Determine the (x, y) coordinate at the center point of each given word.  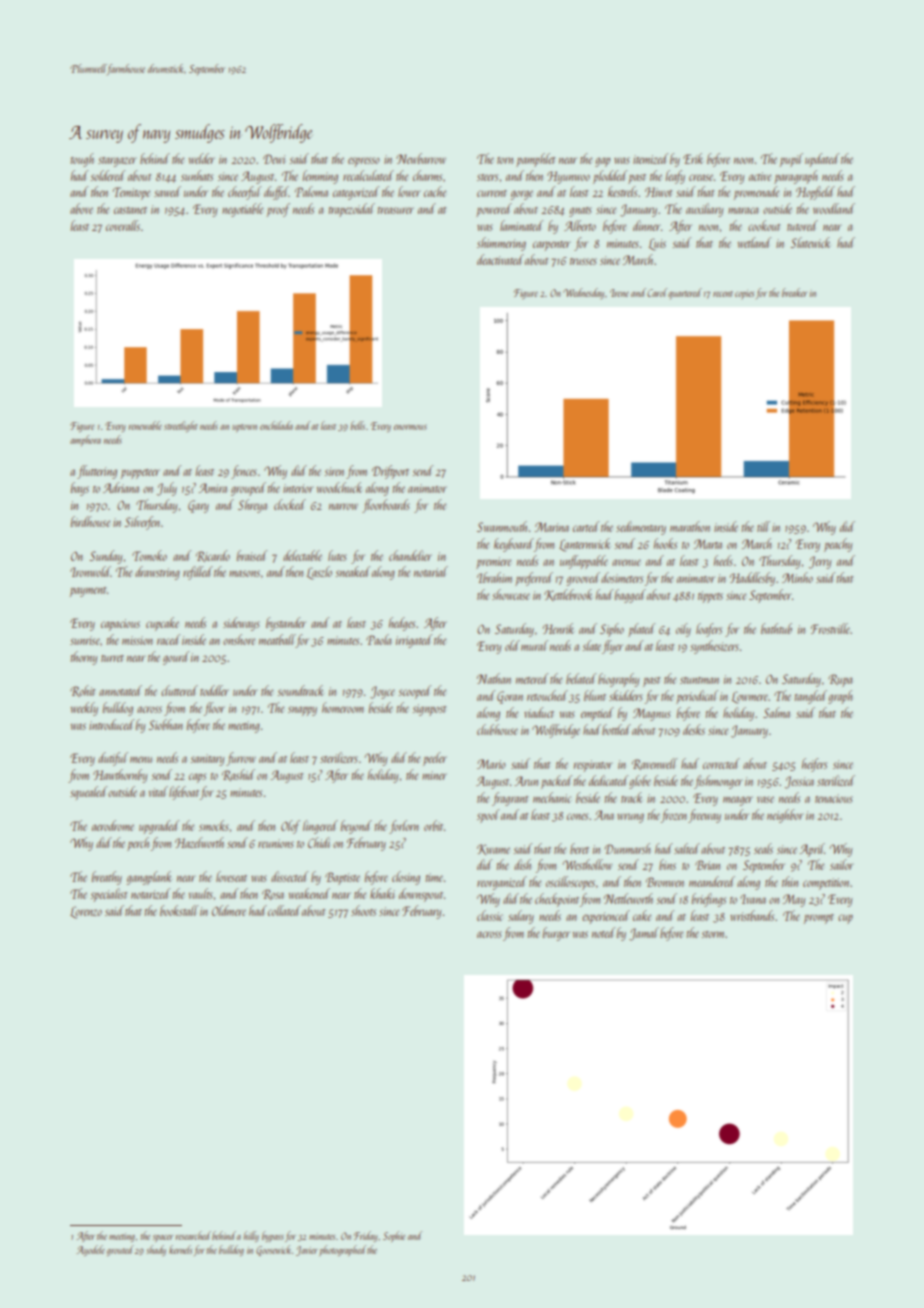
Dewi (274, 159)
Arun (526, 781)
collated (284, 910)
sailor (842, 864)
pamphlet (536, 160)
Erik (693, 158)
